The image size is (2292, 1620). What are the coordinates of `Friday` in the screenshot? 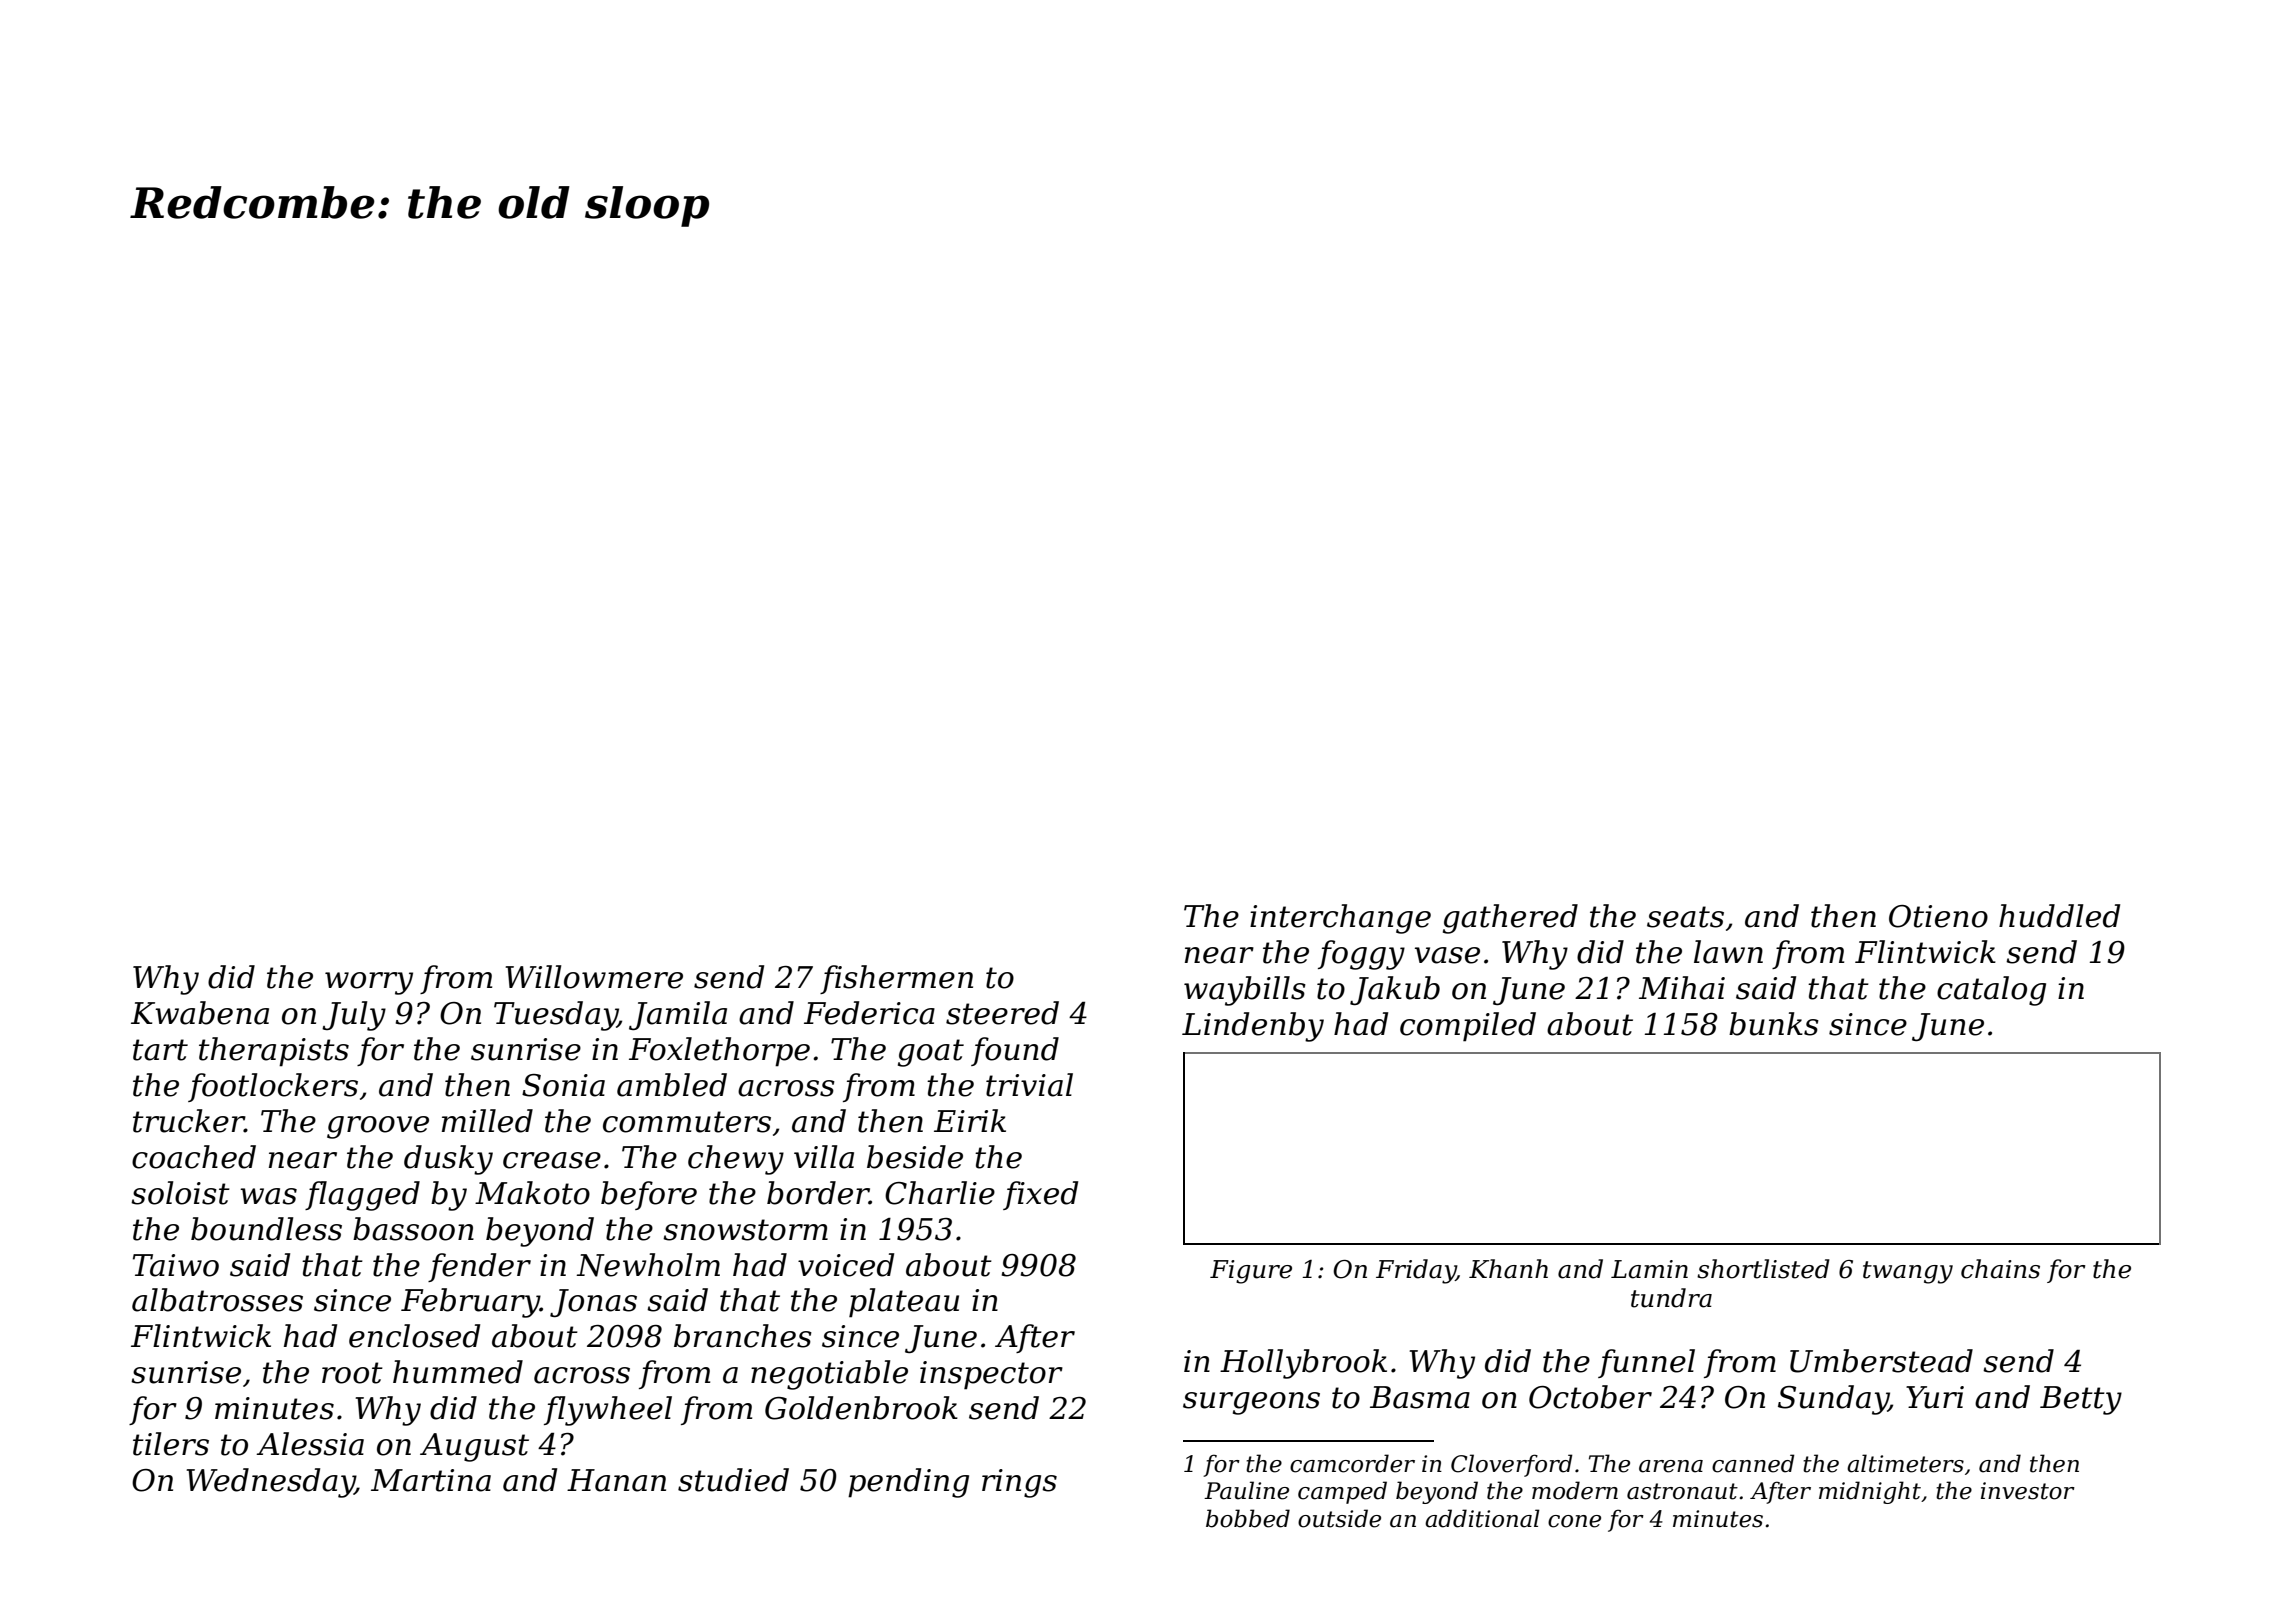 It's located at (1416, 1271).
